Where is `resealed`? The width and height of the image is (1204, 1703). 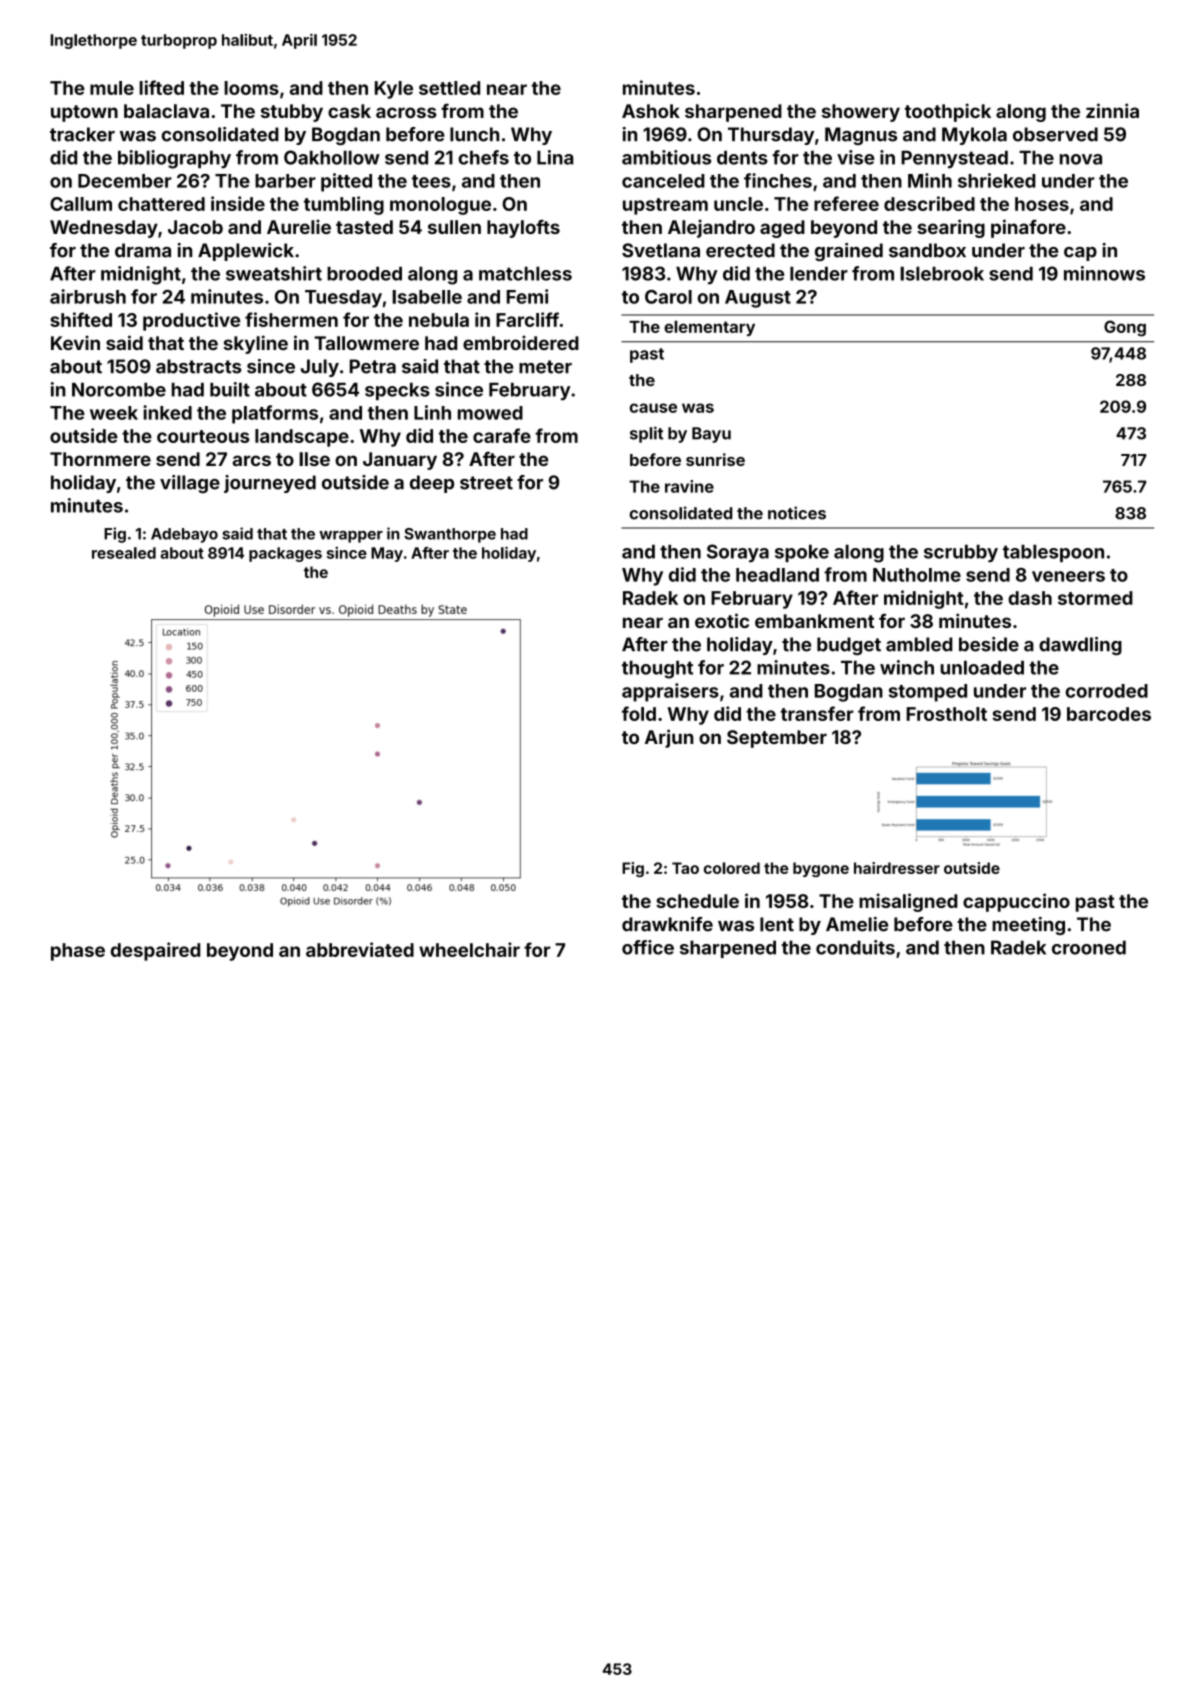 resealed is located at coordinates (124, 553).
